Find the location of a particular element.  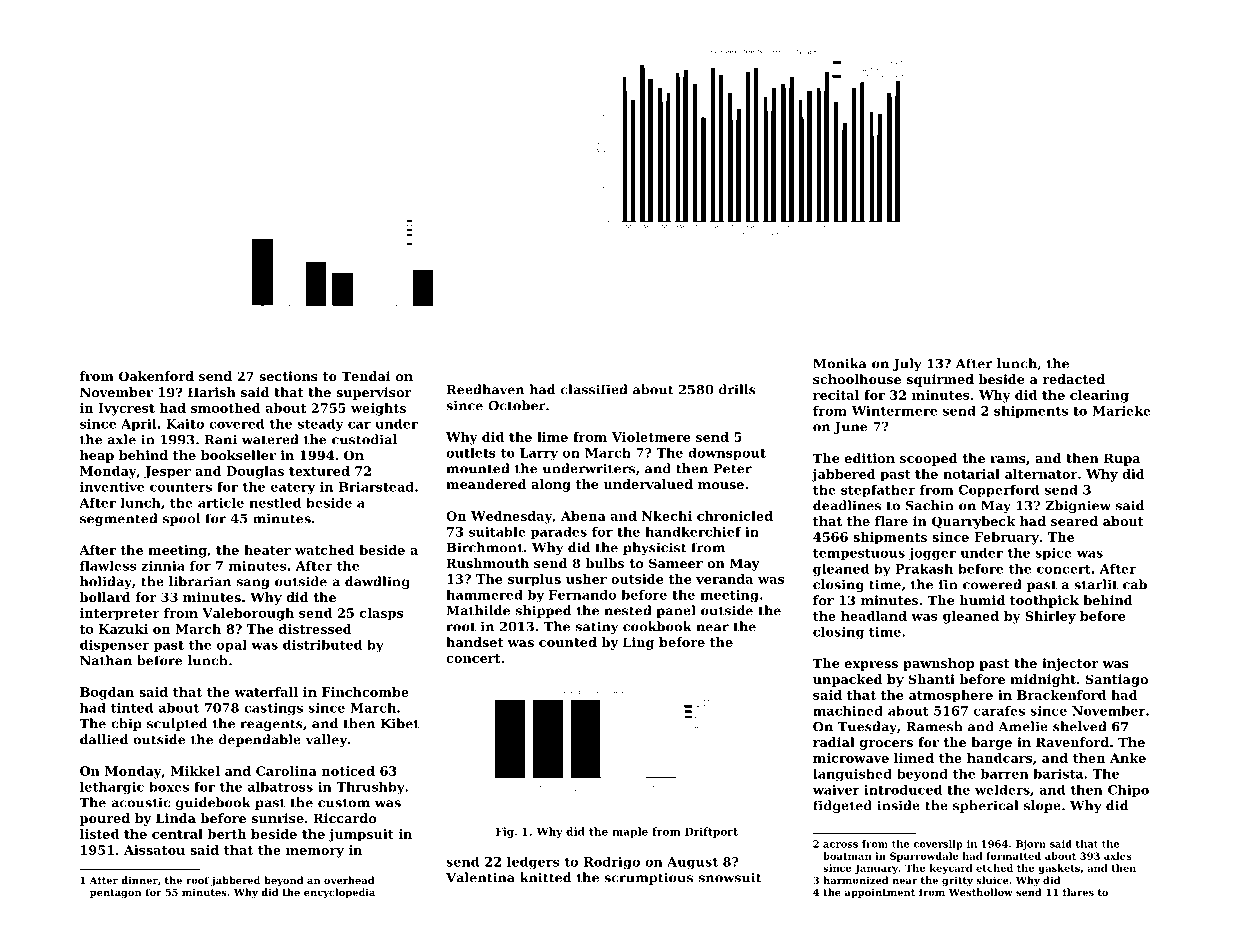

dependable is located at coordinates (260, 740).
